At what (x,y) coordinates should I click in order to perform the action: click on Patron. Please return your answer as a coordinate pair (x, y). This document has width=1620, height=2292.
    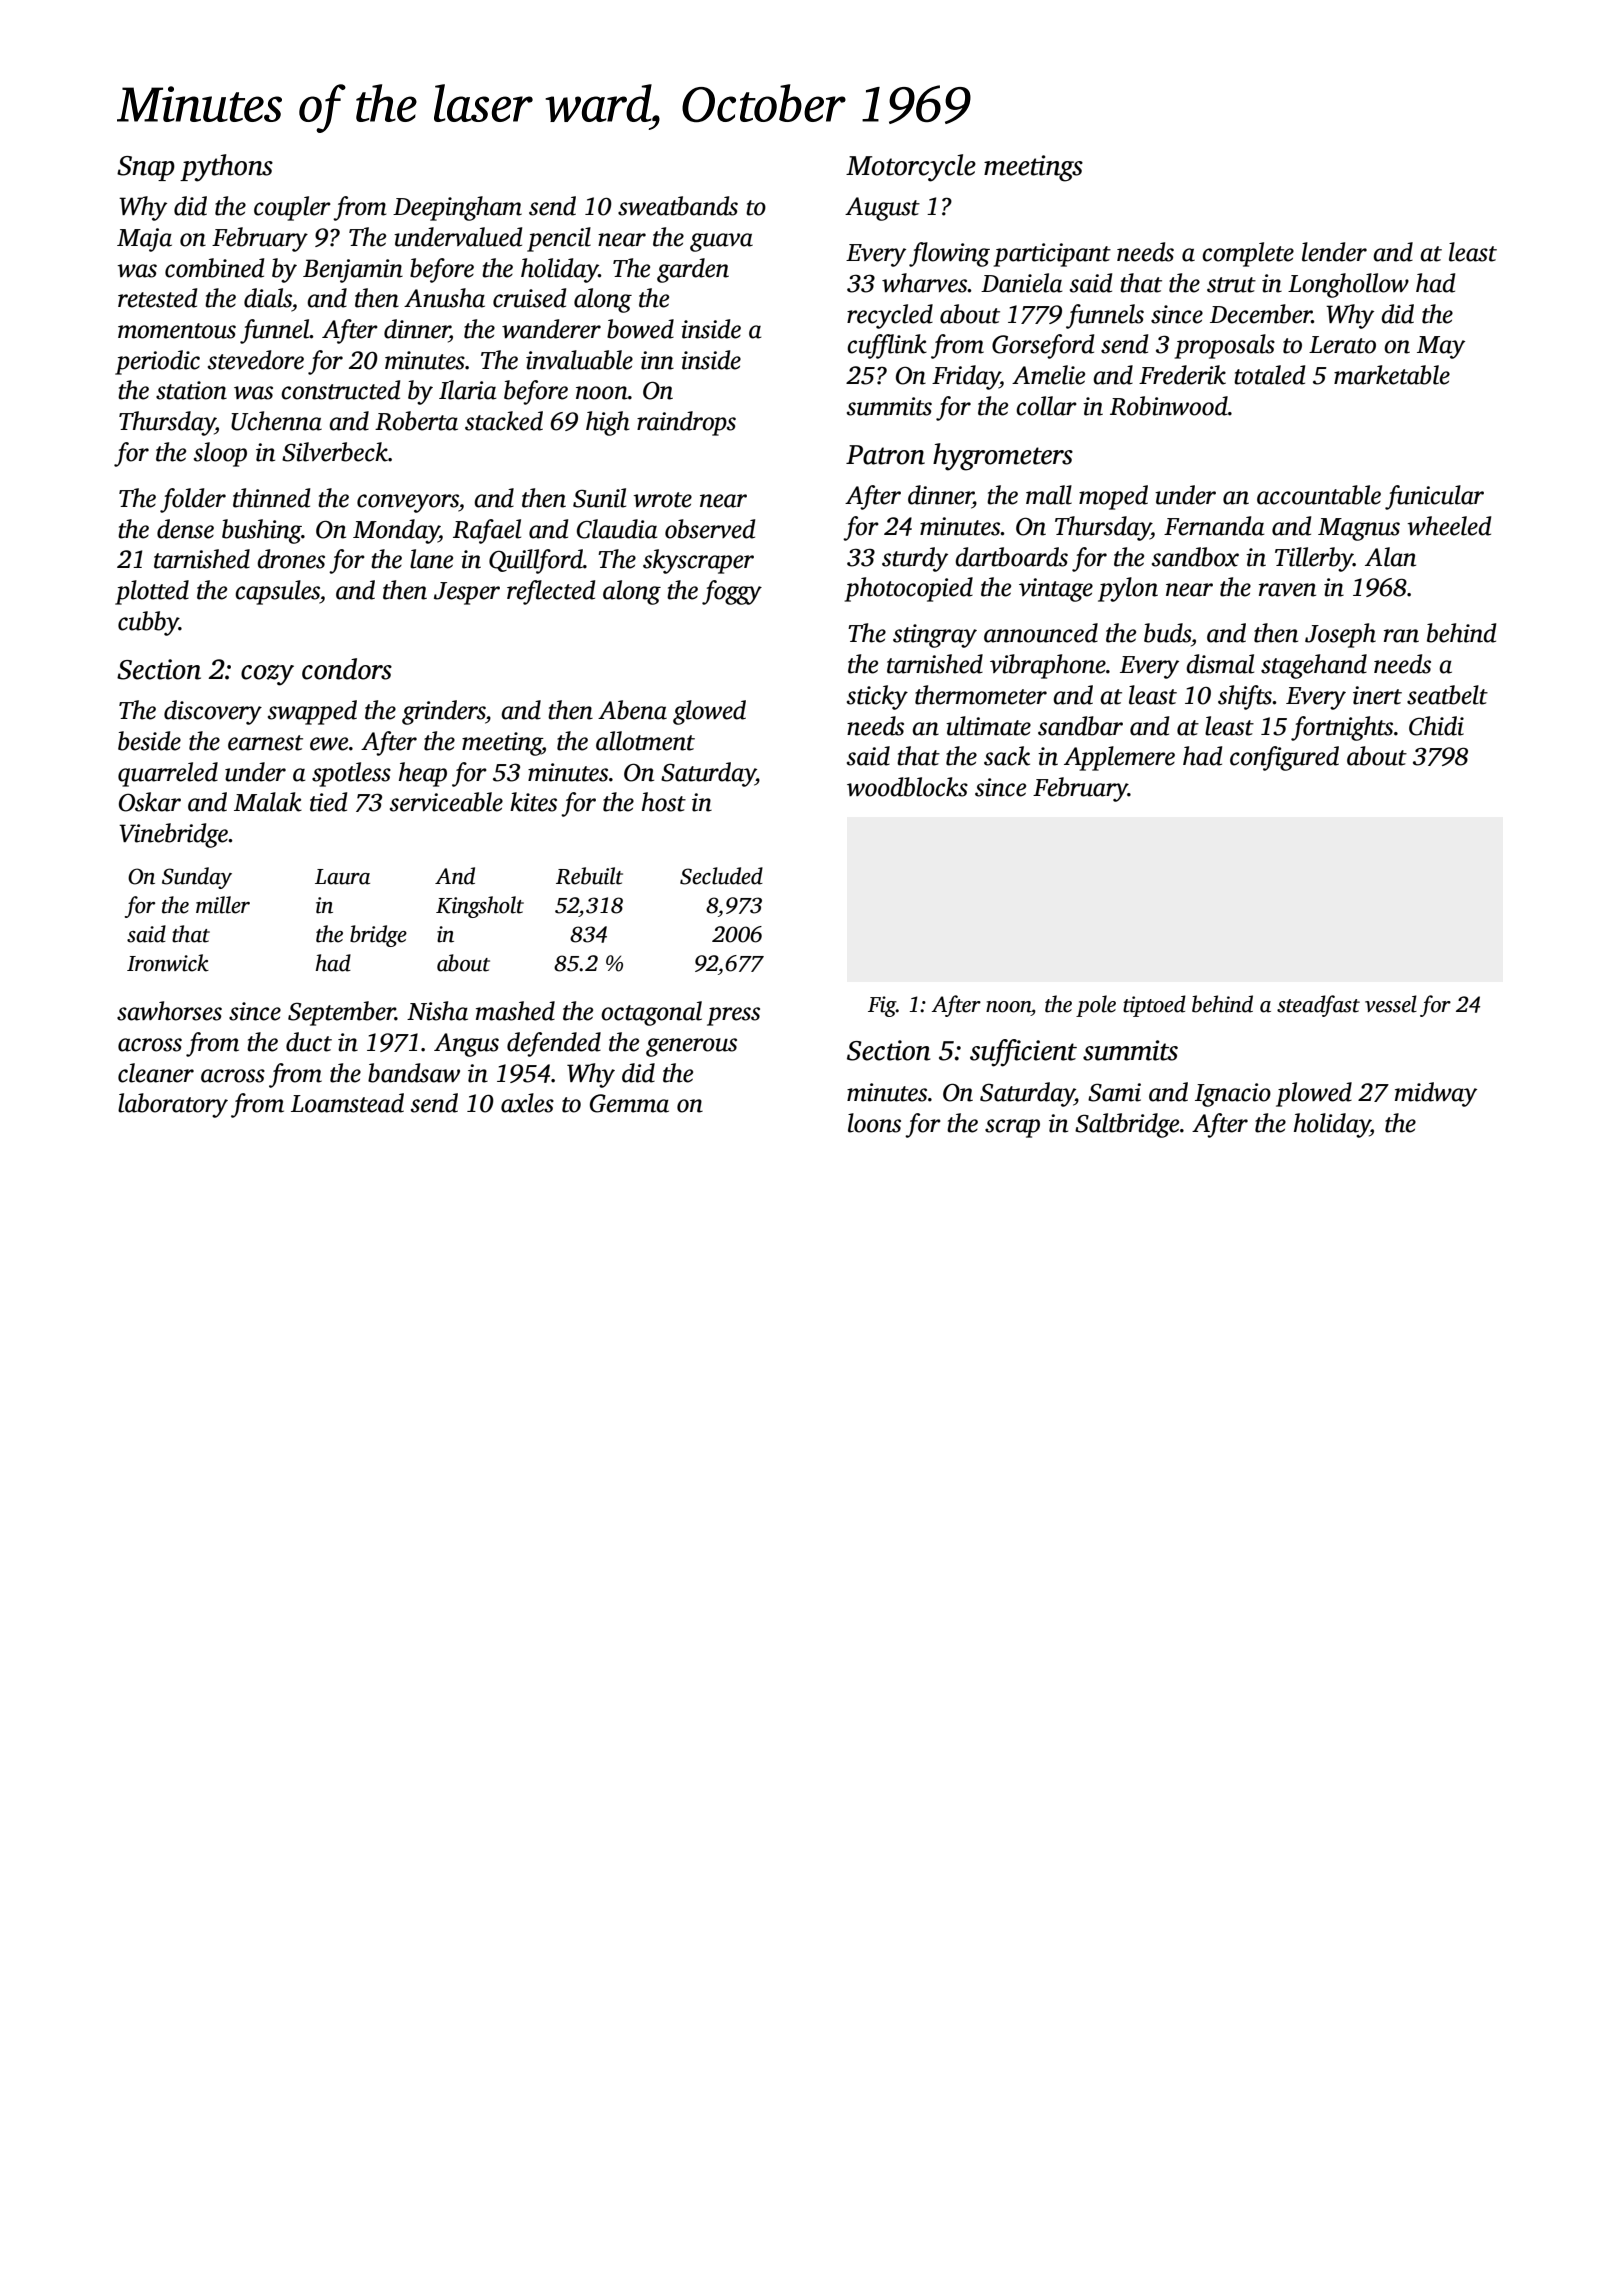
    Looking at the image, I should click on (885, 455).
